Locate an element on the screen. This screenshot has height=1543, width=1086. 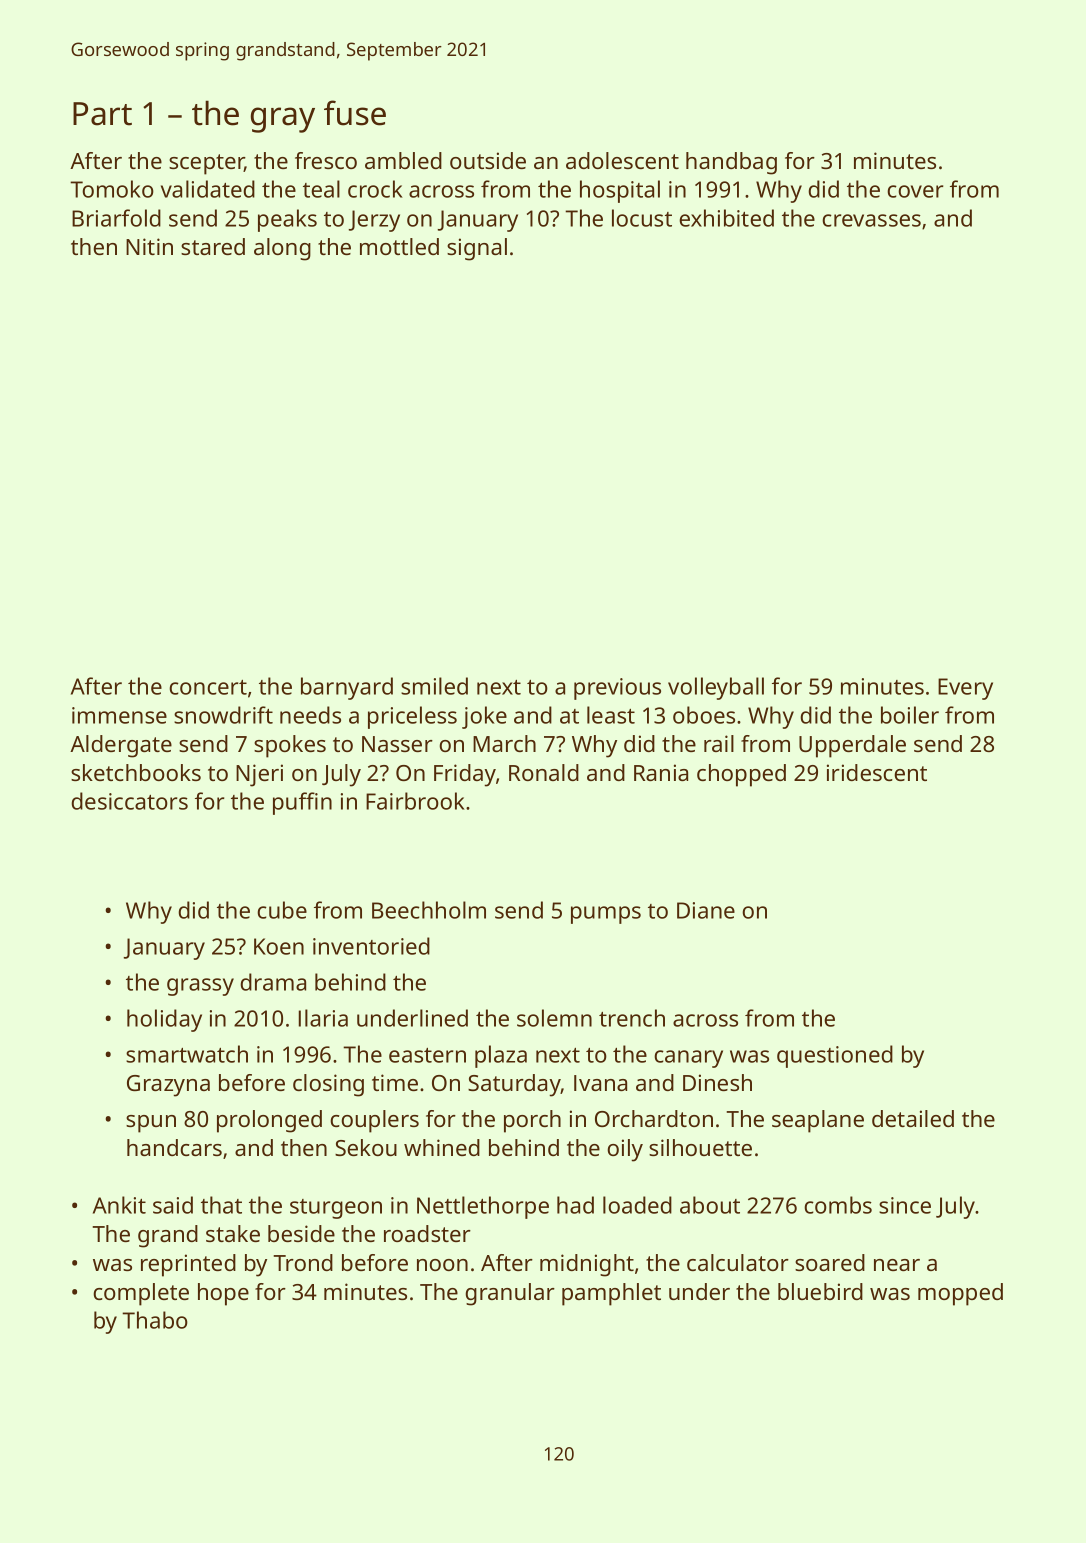
gray is located at coordinates (283, 120).
